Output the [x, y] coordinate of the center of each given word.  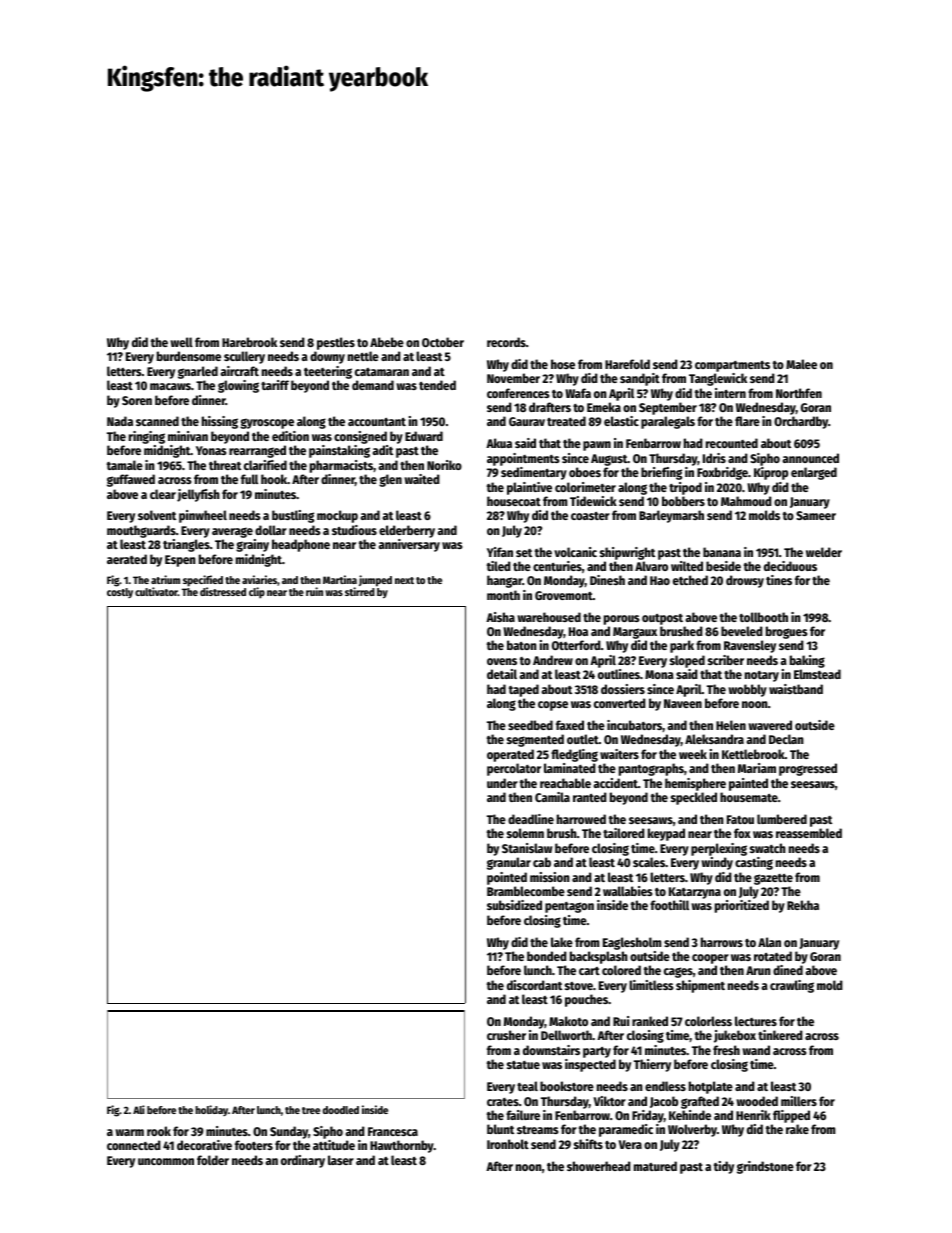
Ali [139, 1109]
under [502, 783]
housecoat [514, 501]
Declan [786, 739]
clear [163, 494]
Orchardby [801, 422]
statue [523, 1065]
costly [120, 593]
